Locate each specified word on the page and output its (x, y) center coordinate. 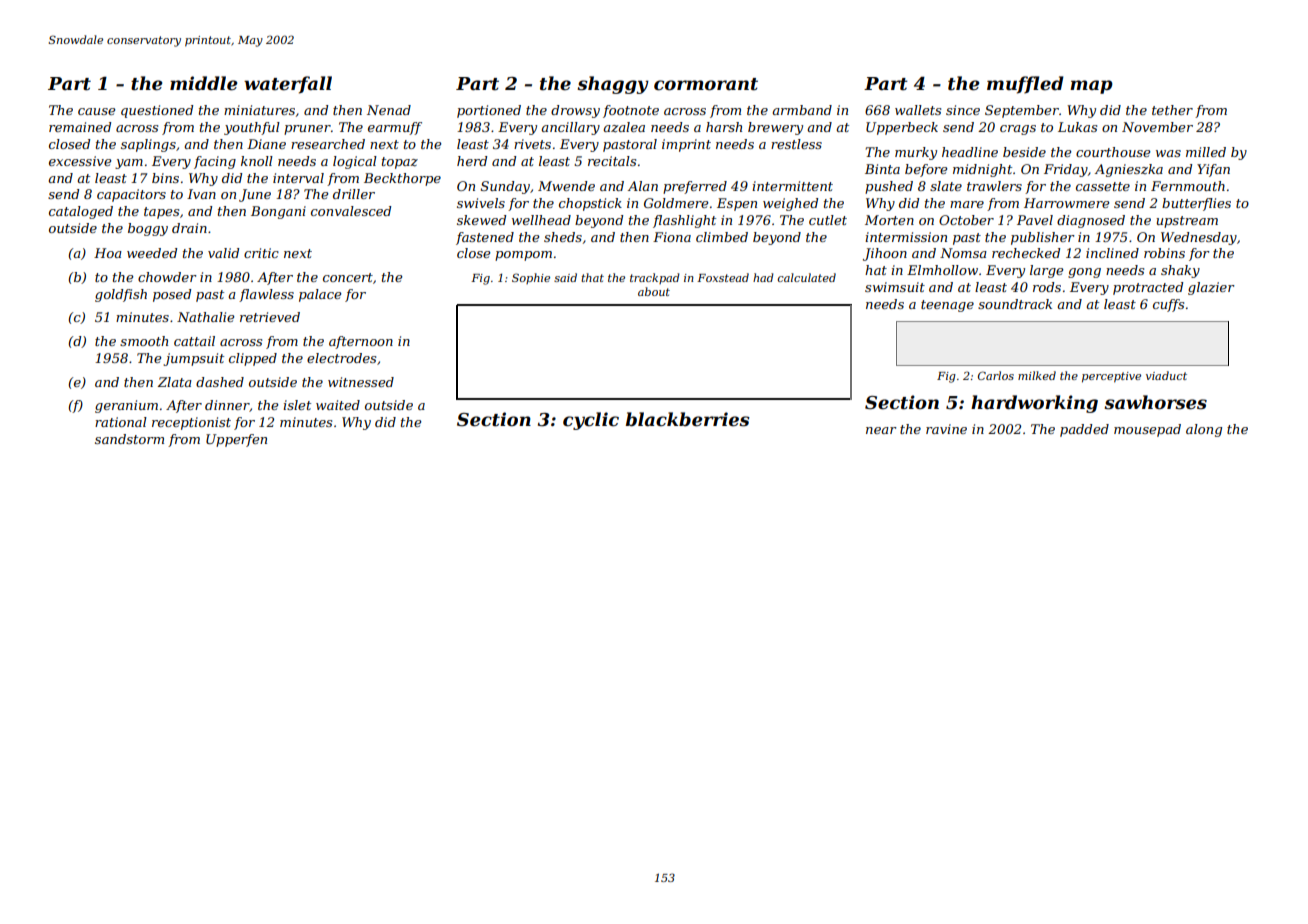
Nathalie (205, 317)
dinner (227, 405)
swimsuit (895, 287)
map (1091, 87)
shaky (1180, 271)
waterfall (288, 85)
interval (298, 178)
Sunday (505, 187)
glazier (1211, 288)
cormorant (706, 84)
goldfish (121, 295)
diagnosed (1091, 221)
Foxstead (723, 277)
